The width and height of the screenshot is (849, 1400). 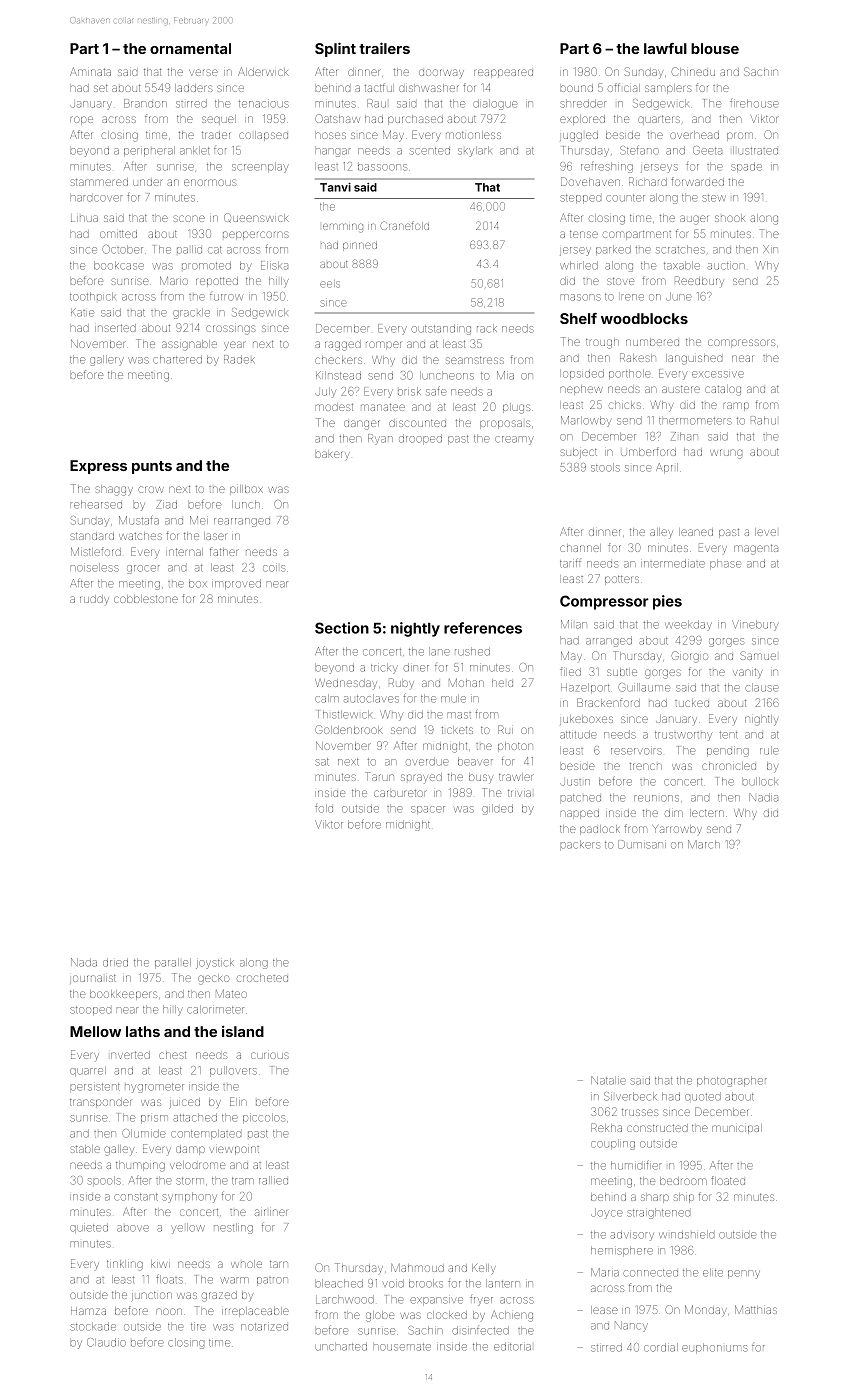 What do you see at coordinates (360, 246) in the screenshot?
I see `pinned` at bounding box center [360, 246].
